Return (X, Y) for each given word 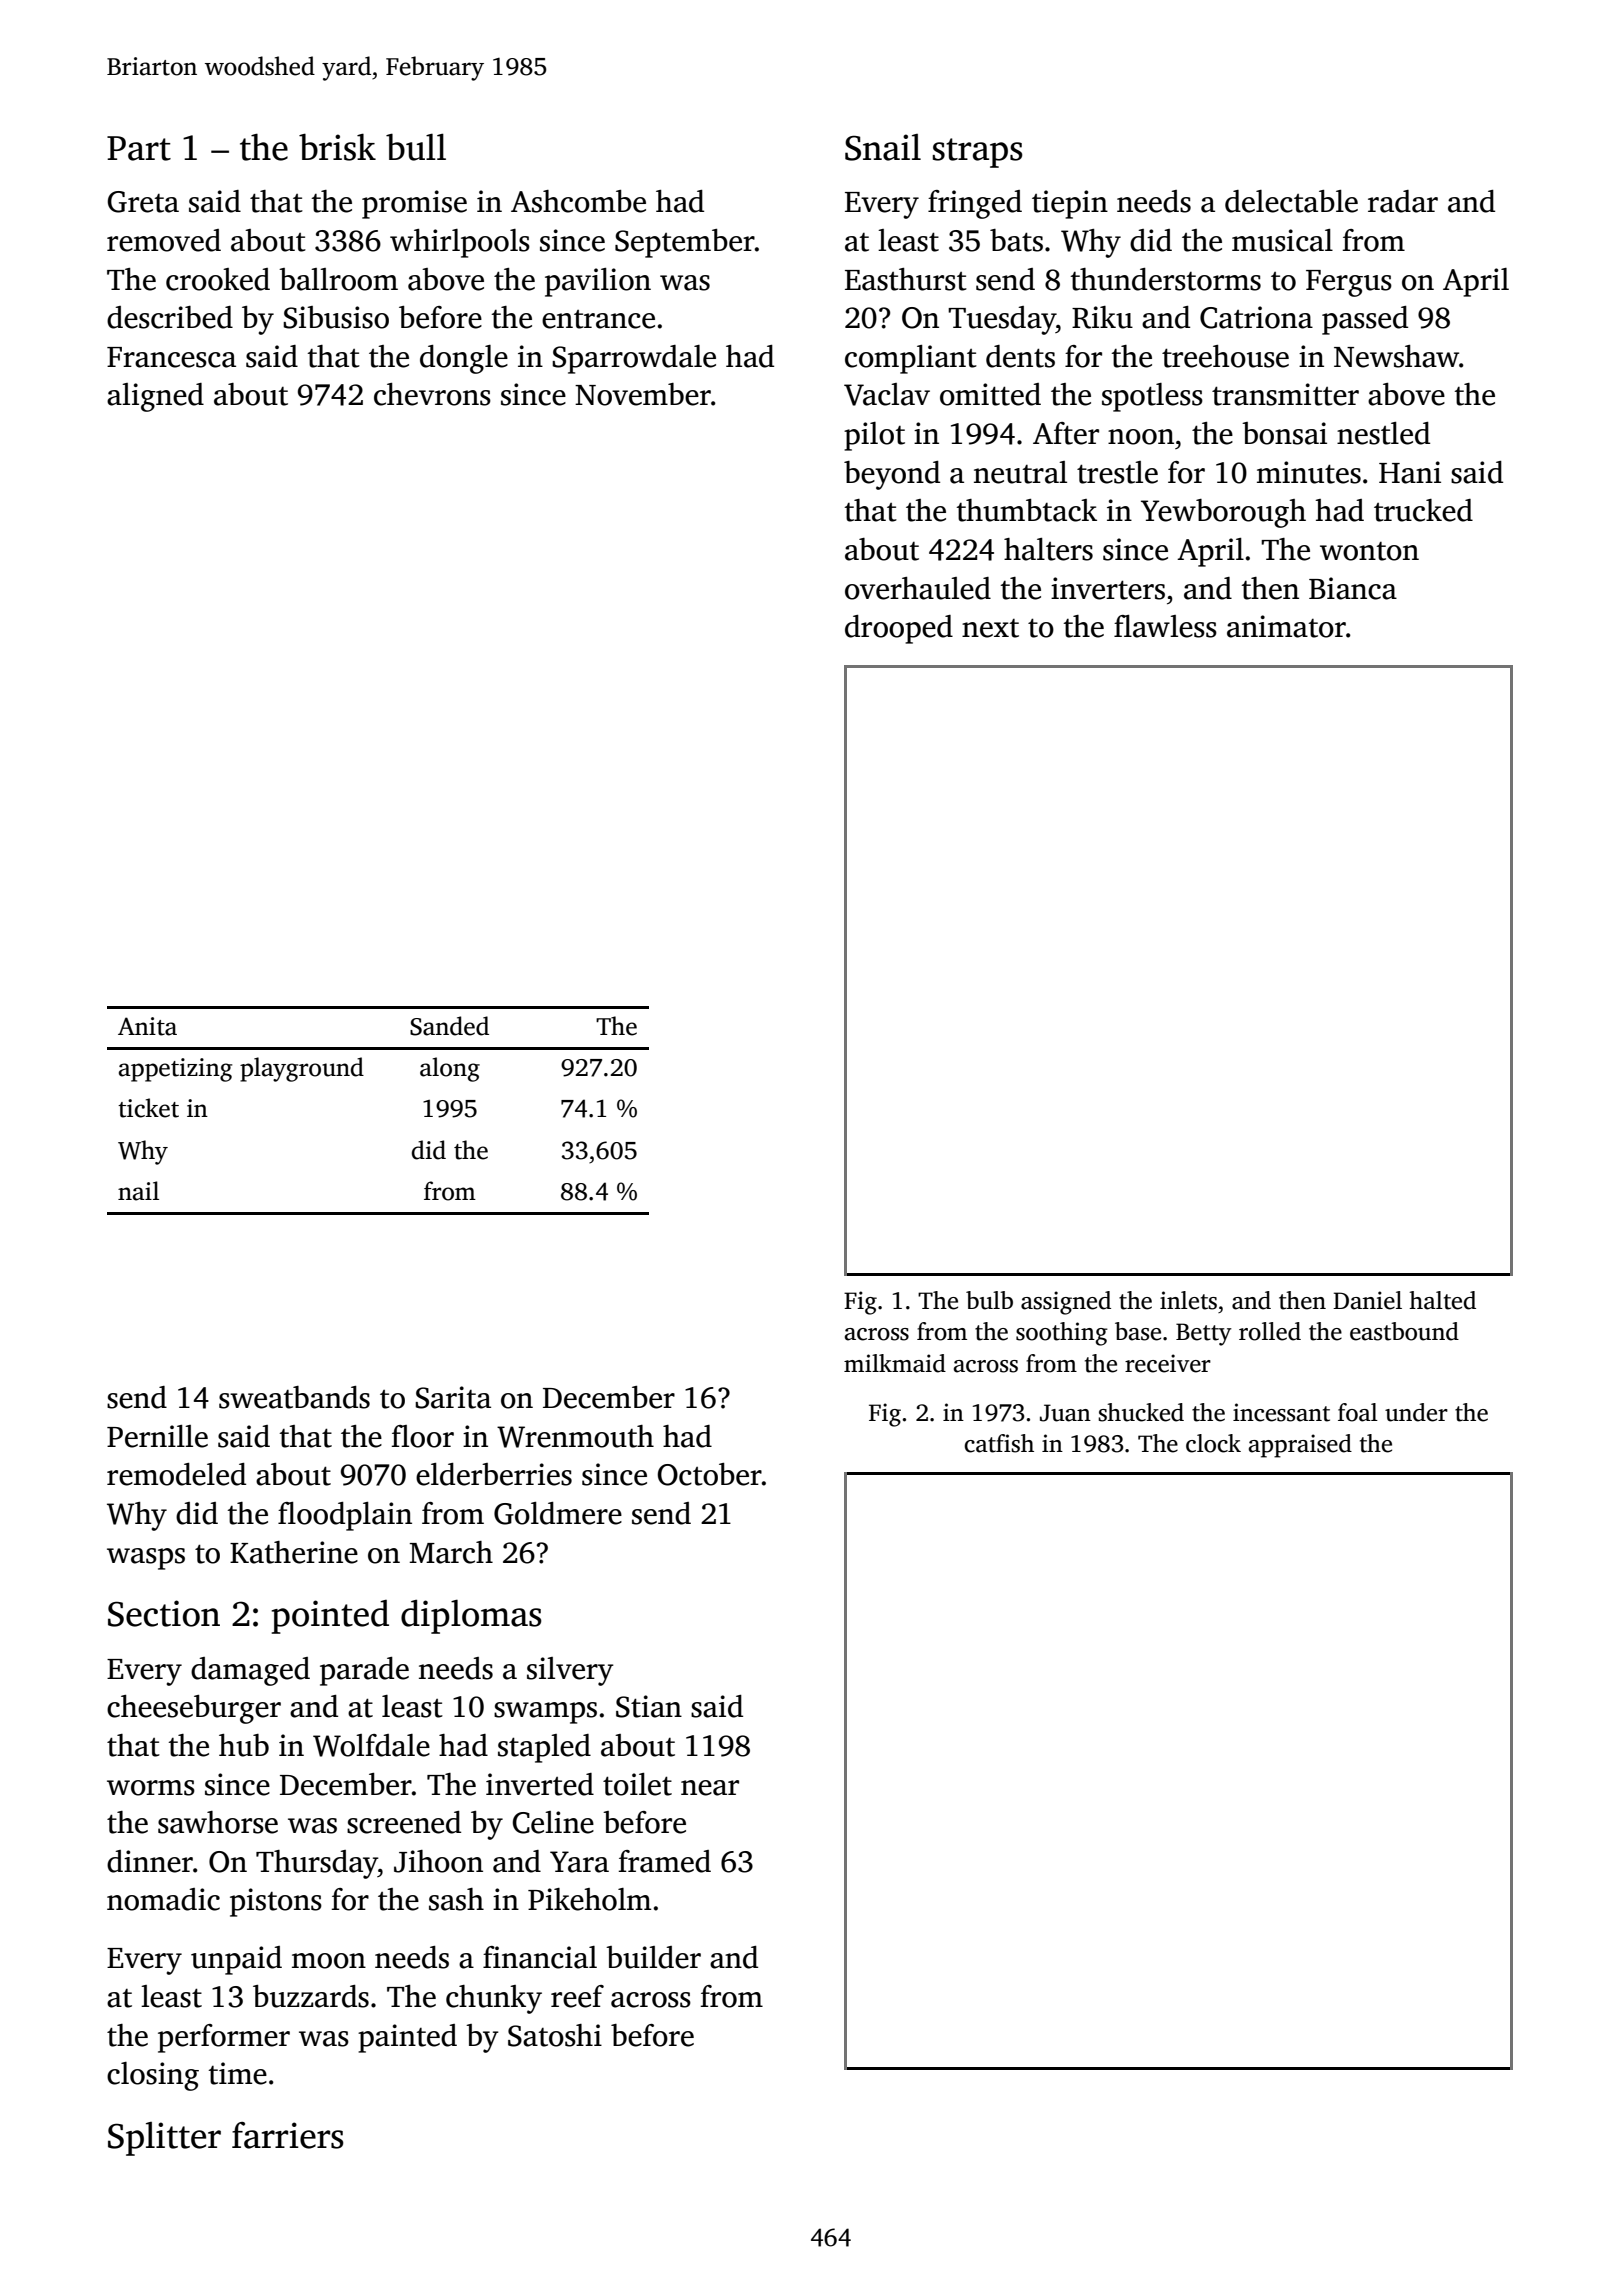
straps (977, 153)
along (450, 1069)
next (990, 628)
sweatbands (294, 1397)
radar (1403, 201)
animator (1286, 626)
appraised (1300, 1446)
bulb (989, 1300)
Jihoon (438, 1861)
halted (1442, 1300)
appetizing (175, 1070)
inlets (1188, 1300)
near (710, 1788)
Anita (147, 1026)
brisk (337, 147)
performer (224, 2038)
